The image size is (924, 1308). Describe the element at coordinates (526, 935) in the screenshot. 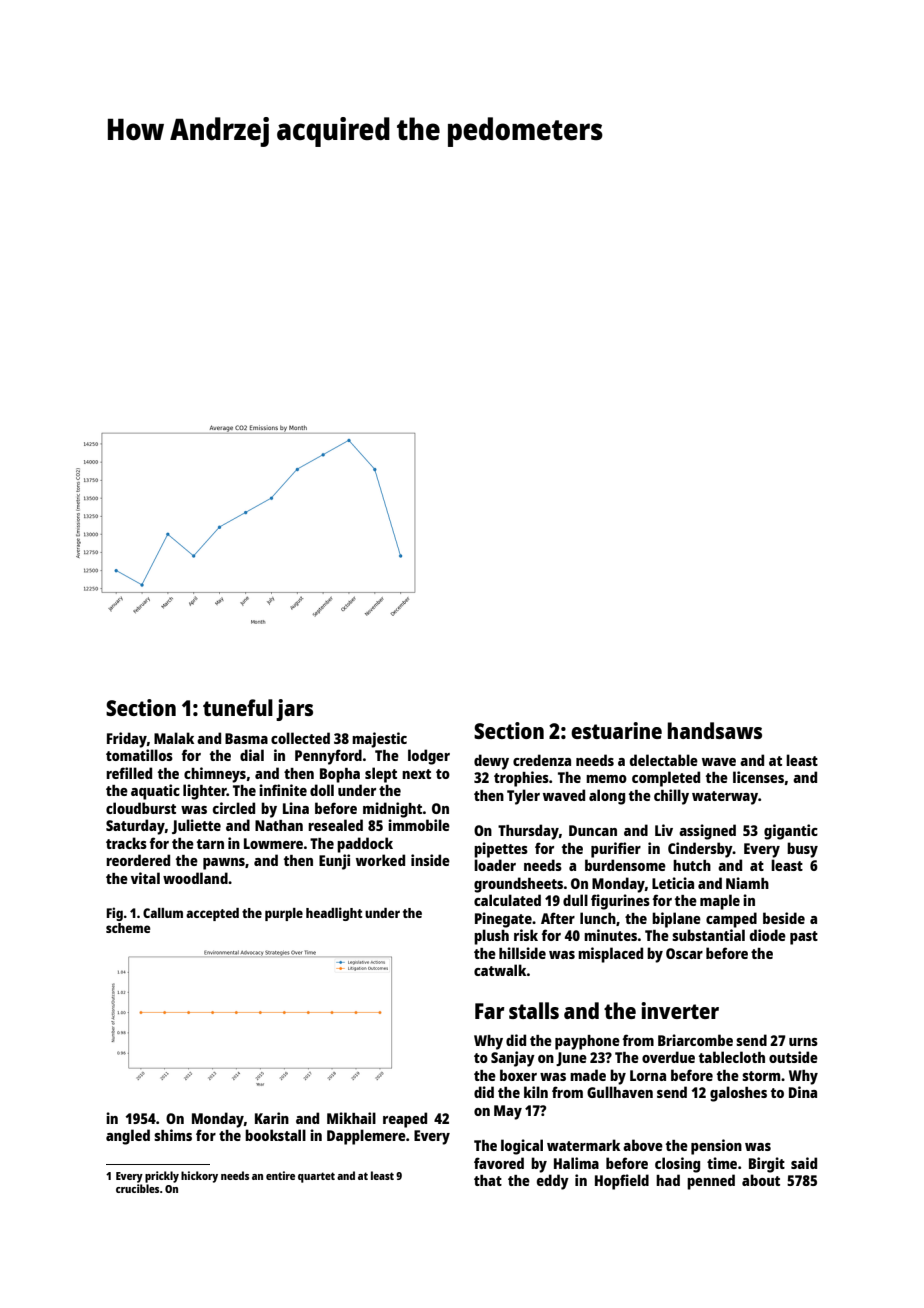

I see `risk` at that location.
